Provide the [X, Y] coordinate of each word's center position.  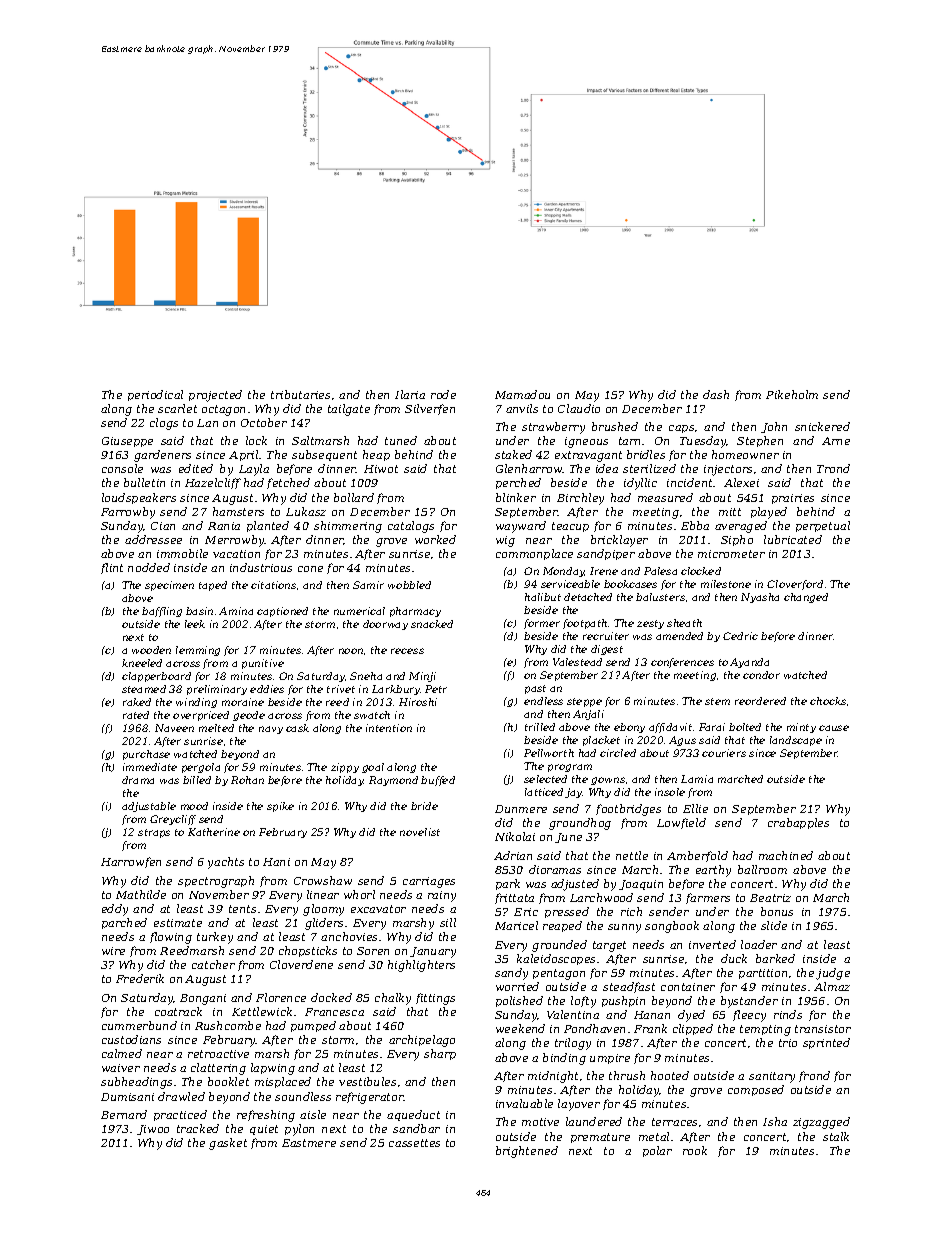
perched [518, 483]
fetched [288, 483]
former [542, 624]
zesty [650, 624]
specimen [169, 586]
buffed [438, 781]
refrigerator [370, 1098]
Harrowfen [131, 862]
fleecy [749, 1016]
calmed [122, 1053]
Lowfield [681, 823]
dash [716, 394]
